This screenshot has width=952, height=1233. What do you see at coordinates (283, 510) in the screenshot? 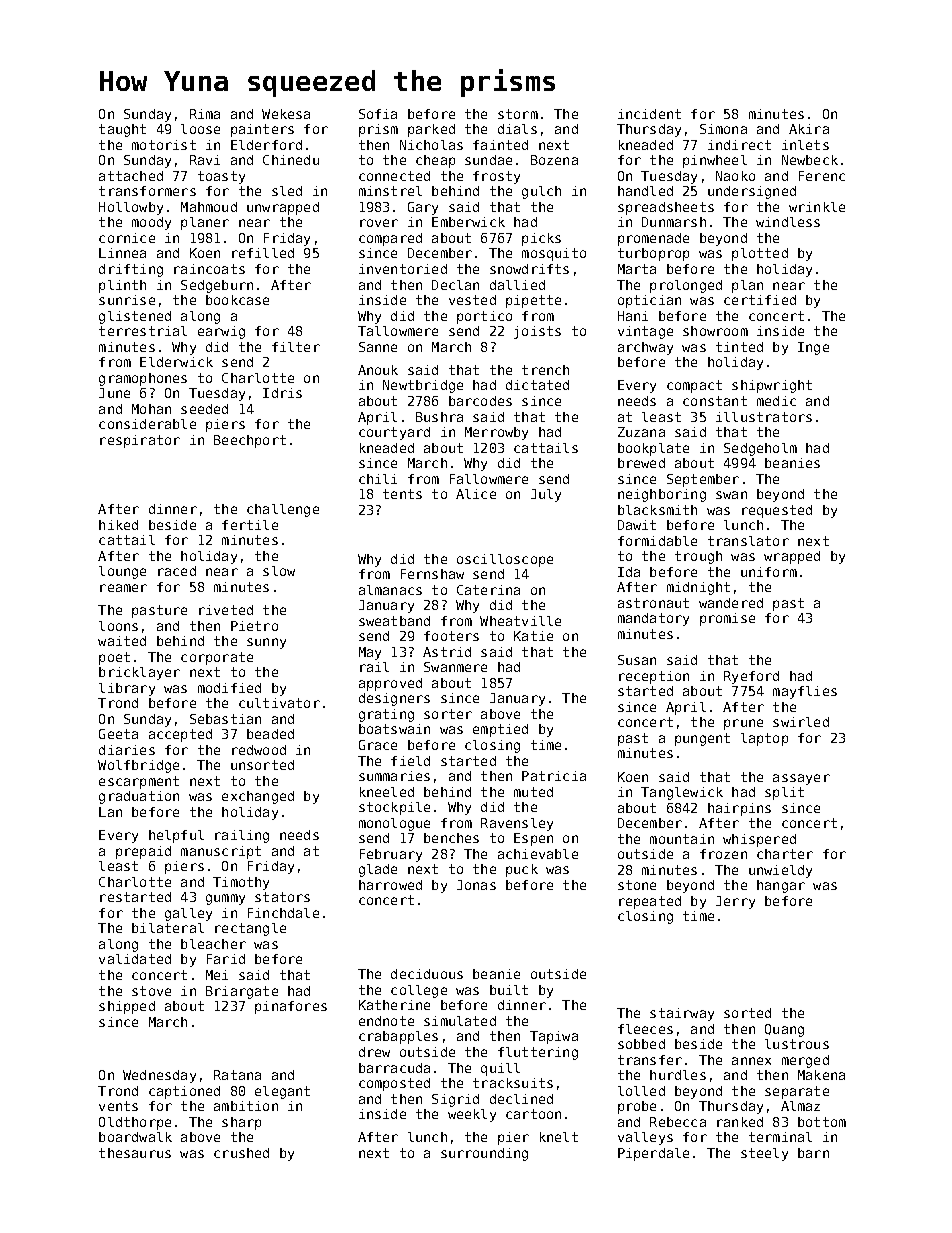
I see `challenge` at bounding box center [283, 510].
